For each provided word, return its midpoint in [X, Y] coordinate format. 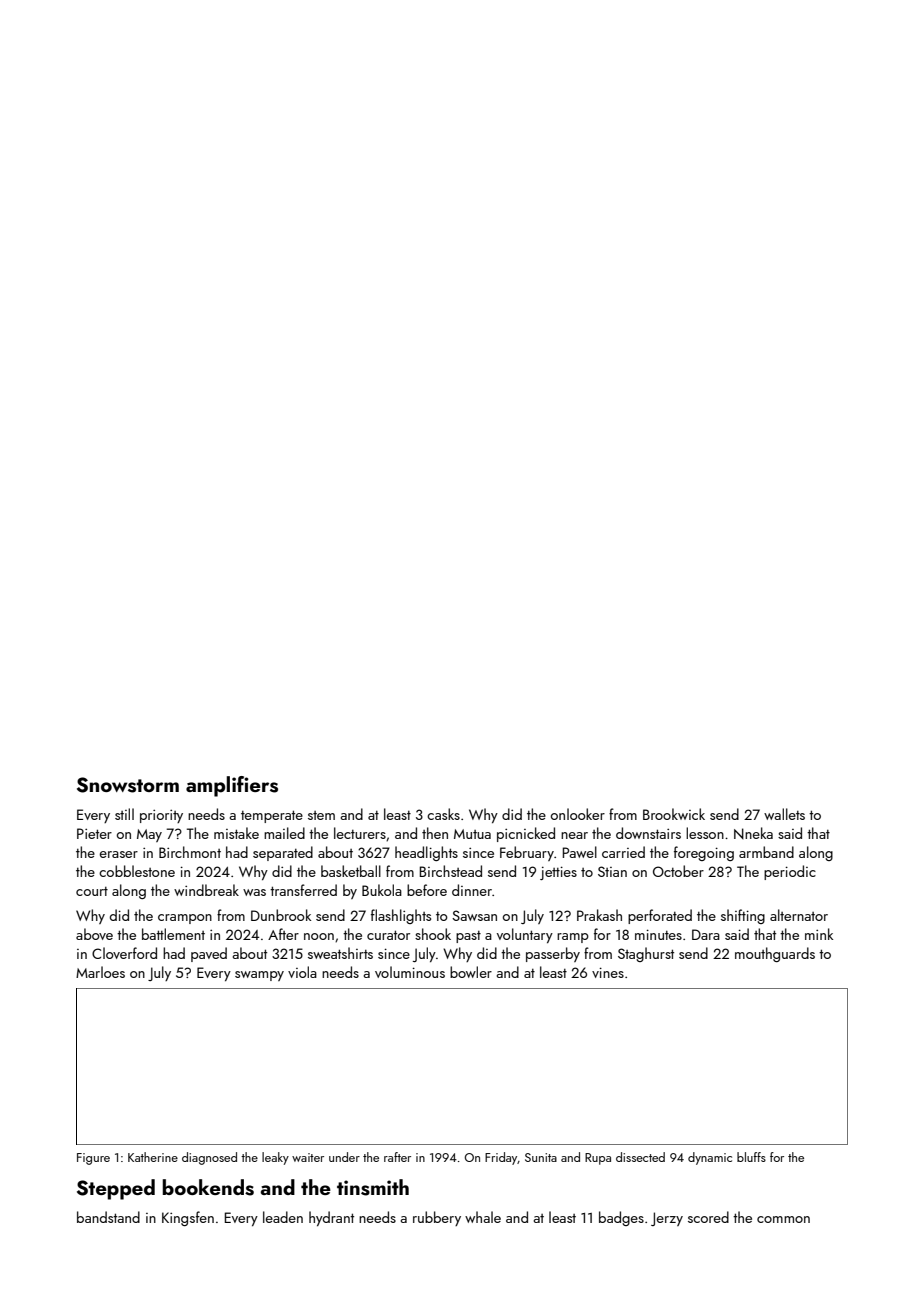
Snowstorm [128, 785]
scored [708, 1217]
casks [443, 814]
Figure [93, 1159]
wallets [784, 814]
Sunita [541, 1157]
